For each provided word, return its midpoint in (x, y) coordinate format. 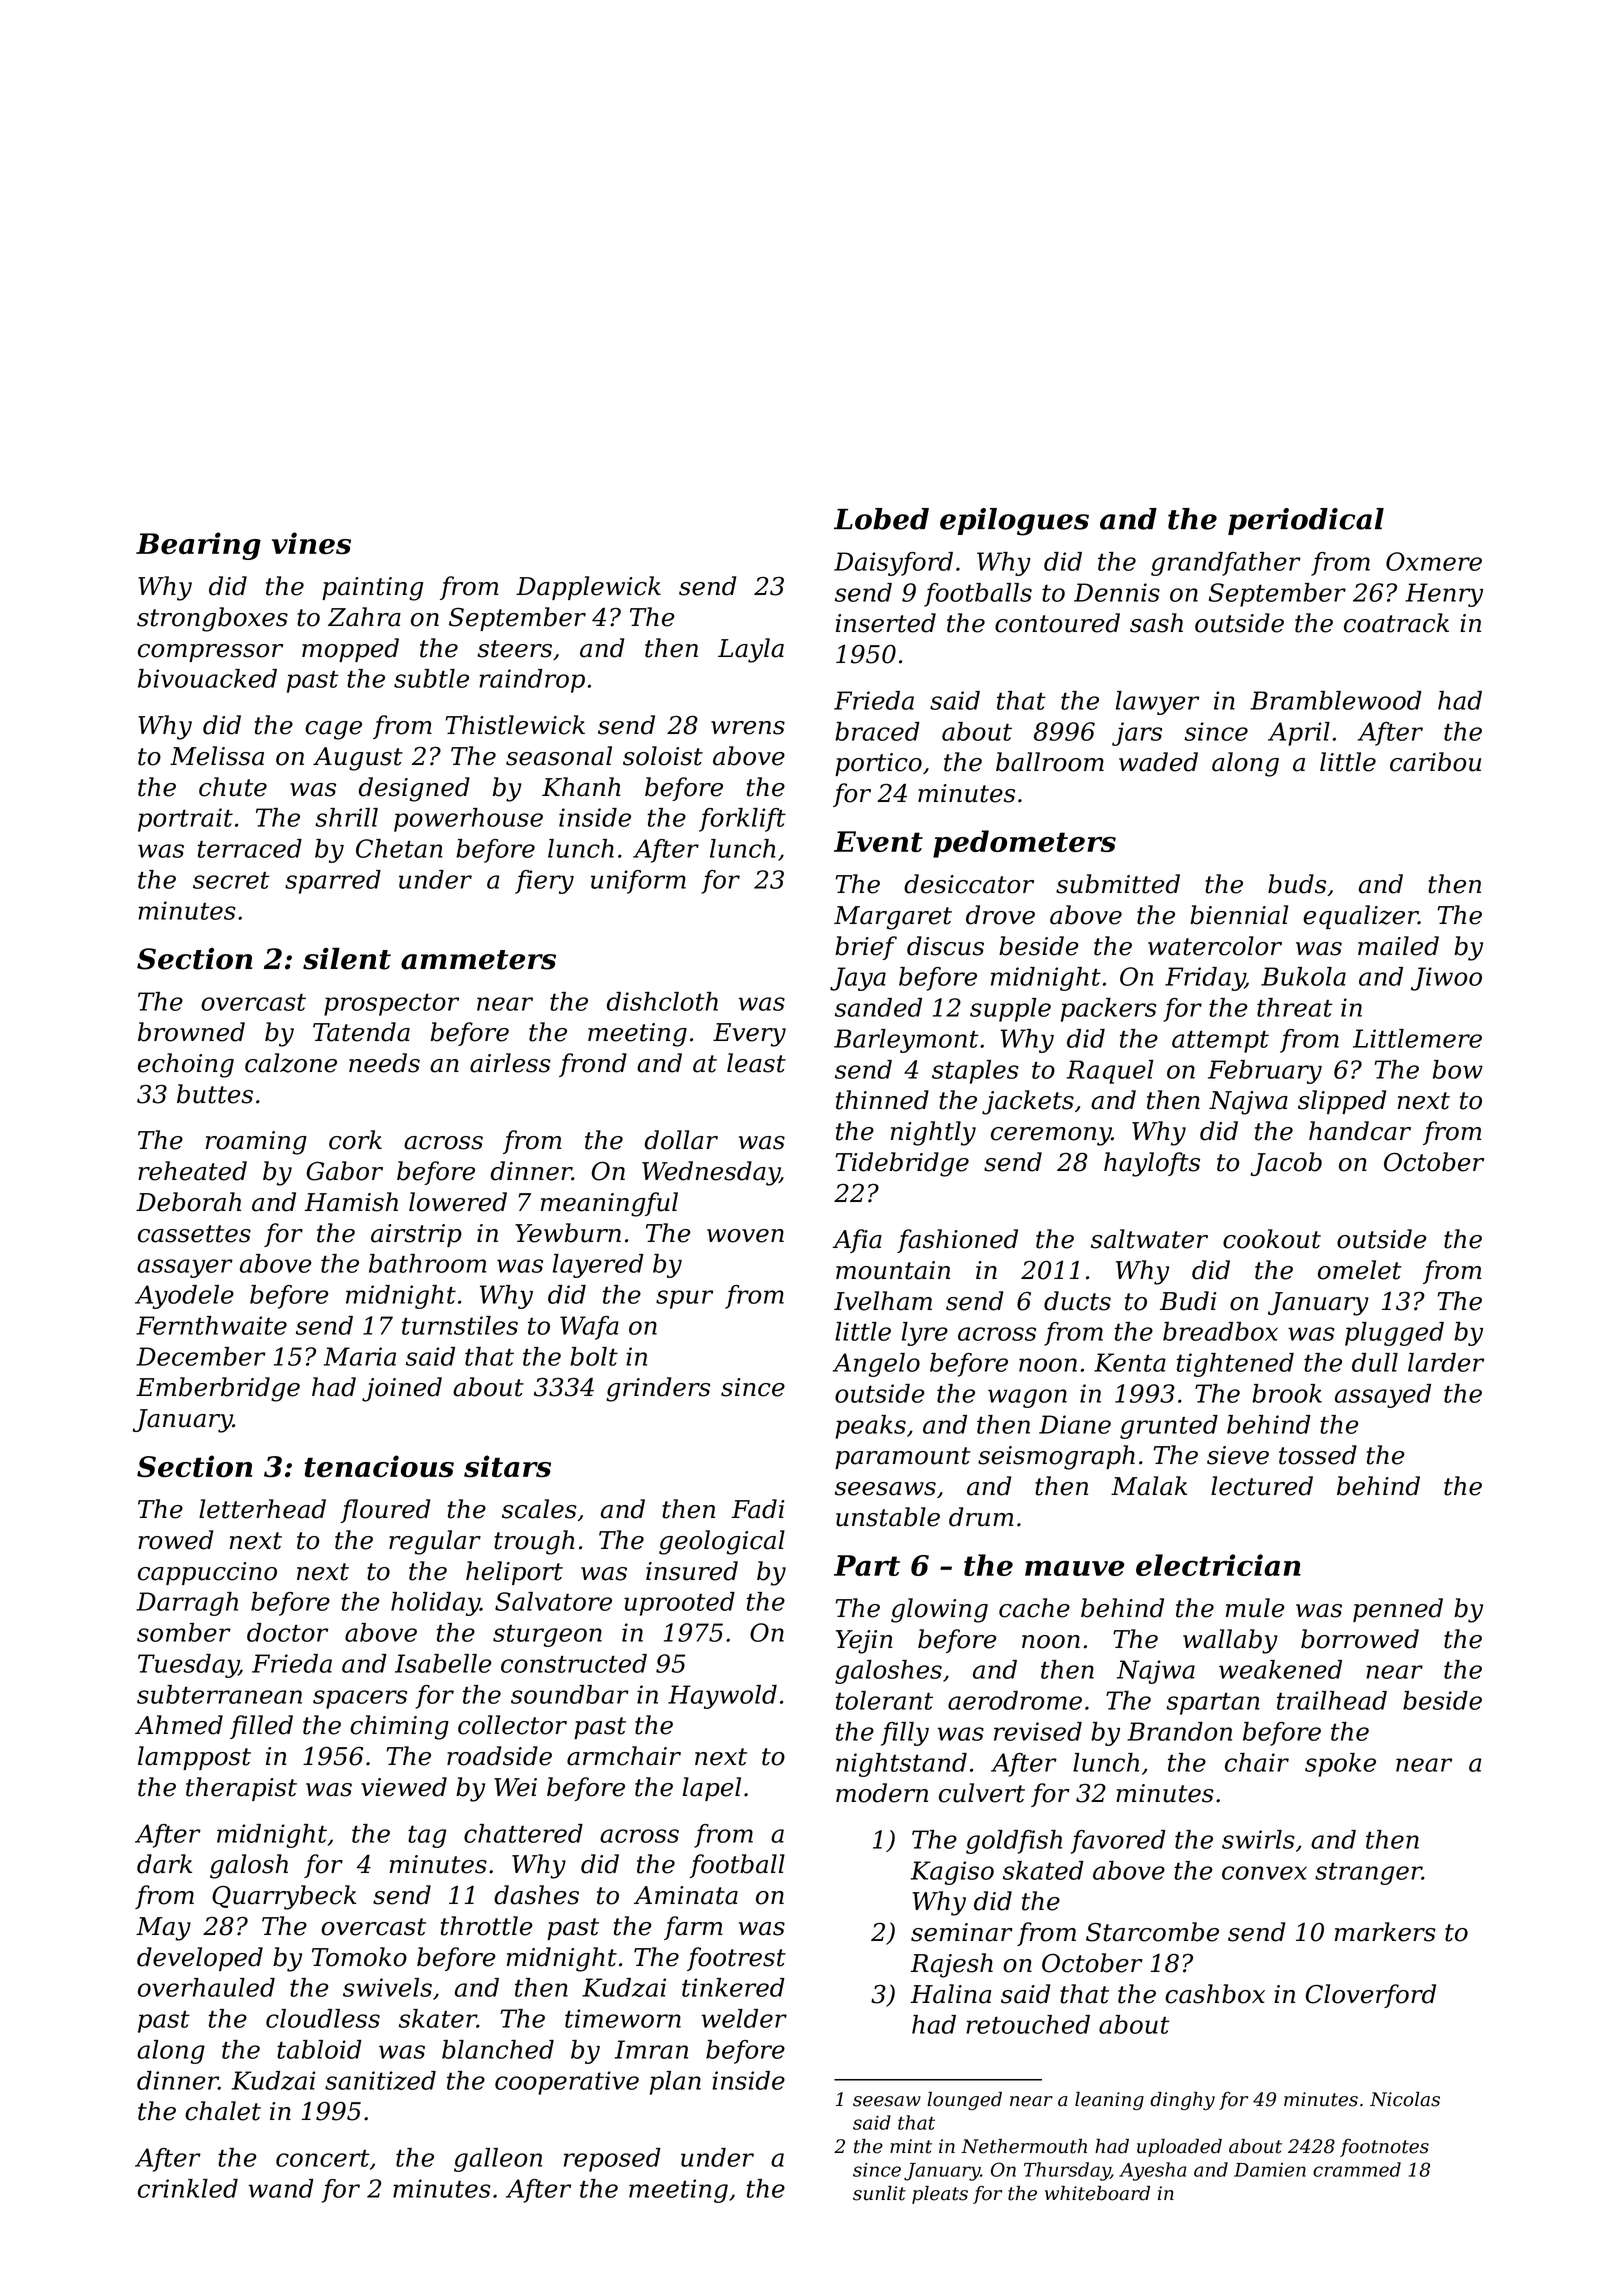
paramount (903, 1458)
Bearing (198, 546)
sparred (333, 882)
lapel (712, 1789)
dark (164, 1864)
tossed (1318, 1455)
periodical (1306, 521)
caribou (1435, 762)
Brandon (1179, 1731)
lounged (964, 2101)
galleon (498, 2160)
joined (402, 1389)
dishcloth (662, 1001)
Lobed (881, 519)
